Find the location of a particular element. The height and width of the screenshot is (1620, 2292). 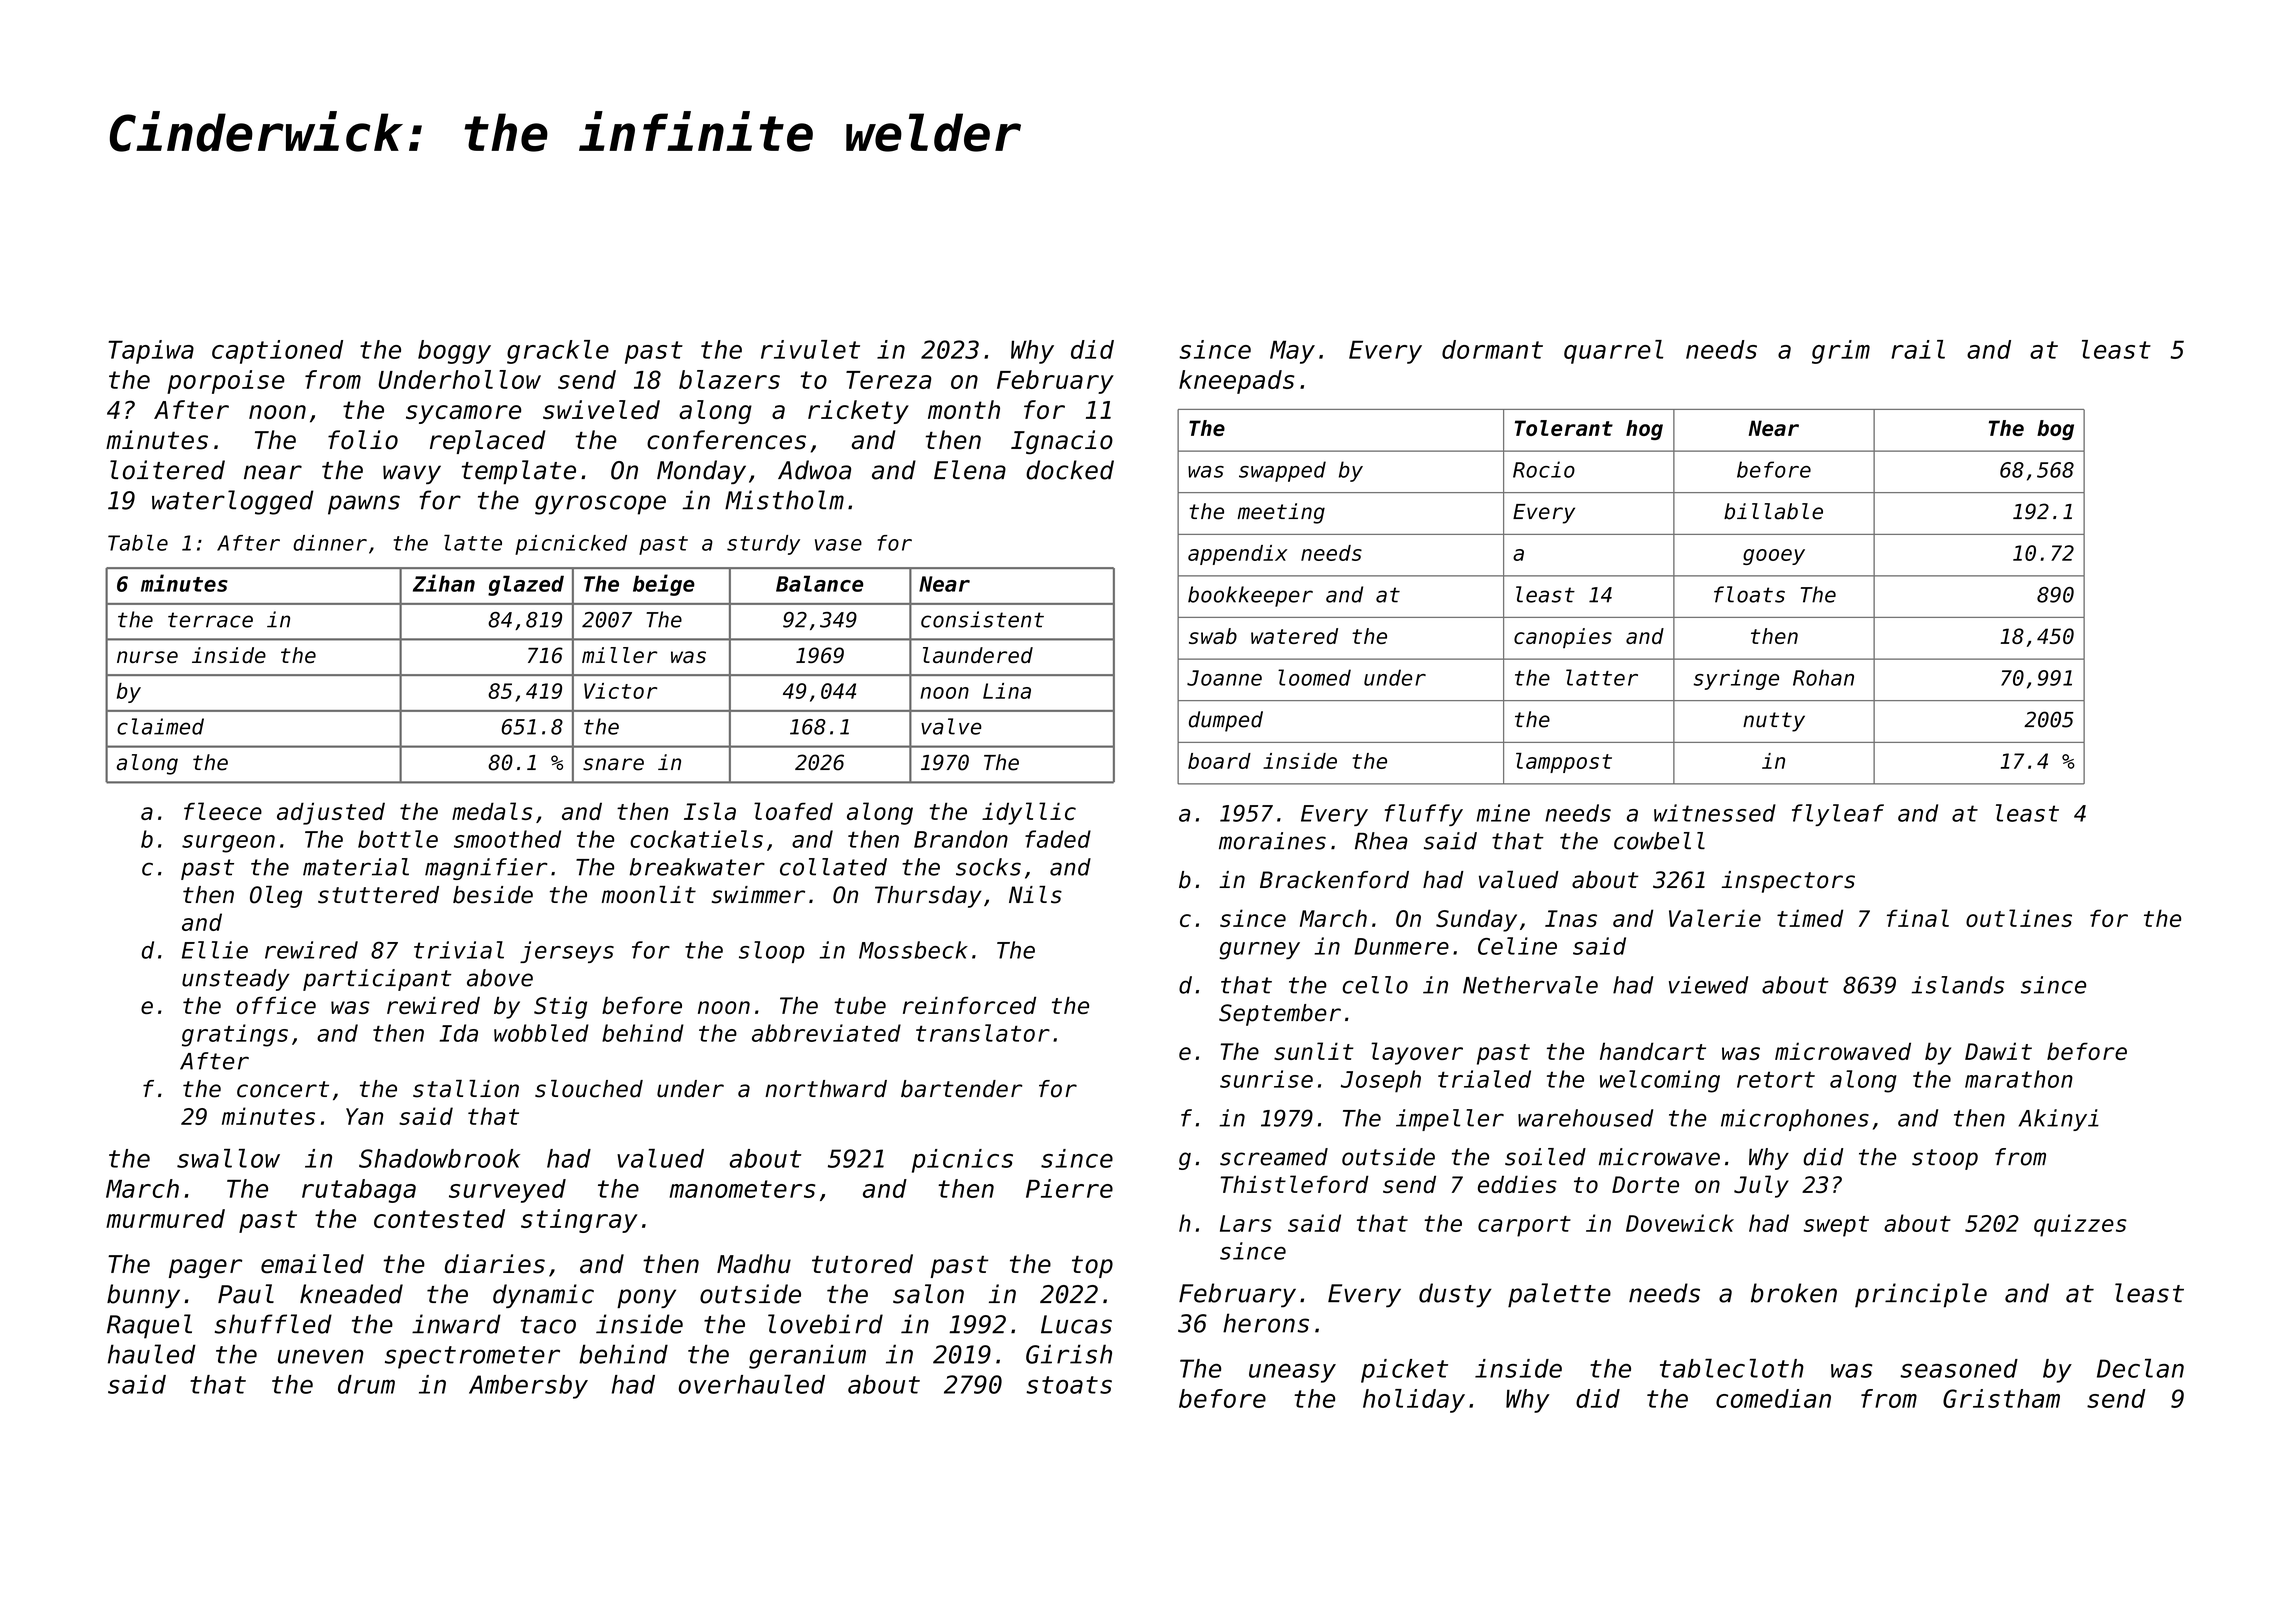

rivulet is located at coordinates (810, 349).
